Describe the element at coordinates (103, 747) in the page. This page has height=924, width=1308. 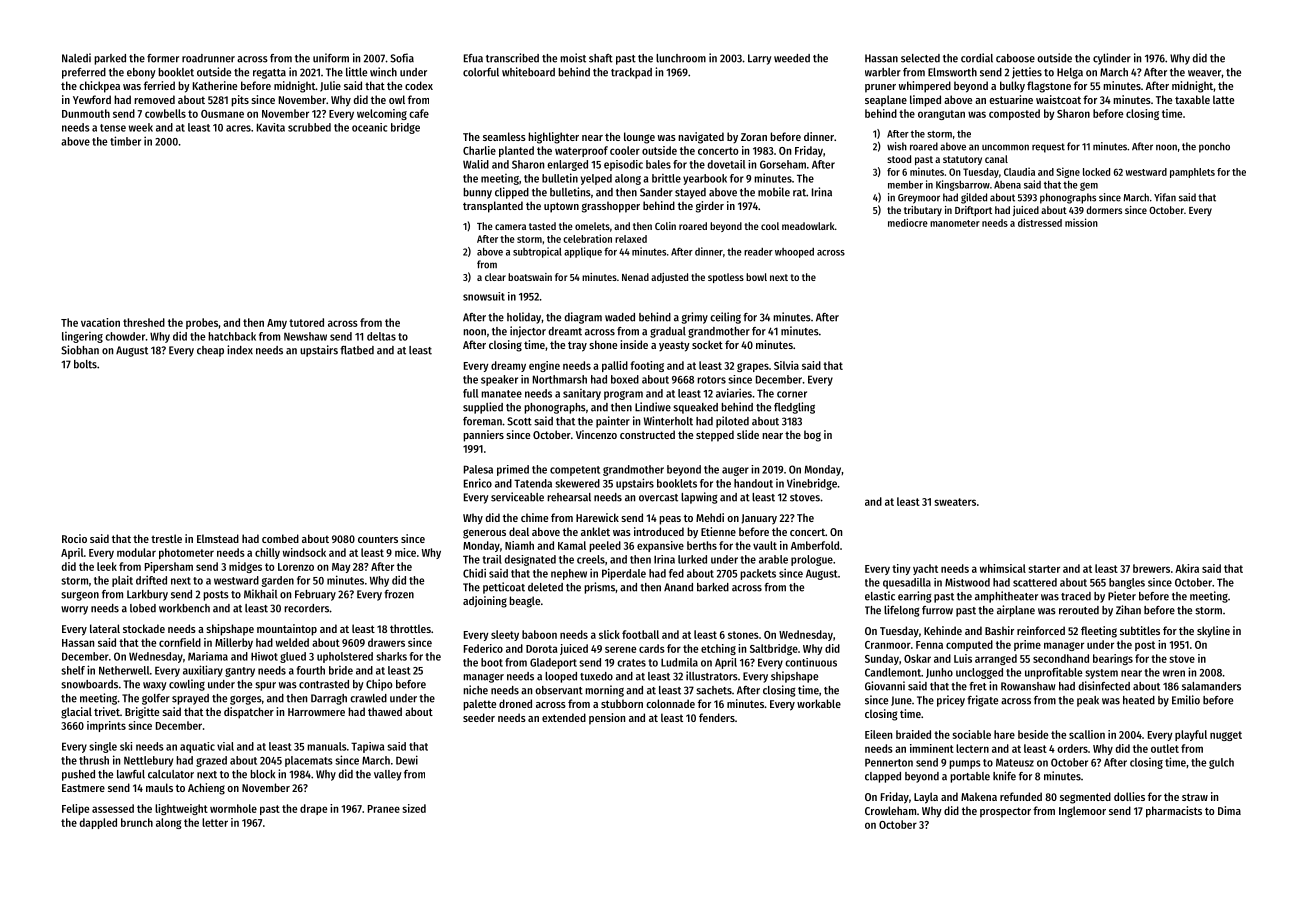
I see `single` at that location.
